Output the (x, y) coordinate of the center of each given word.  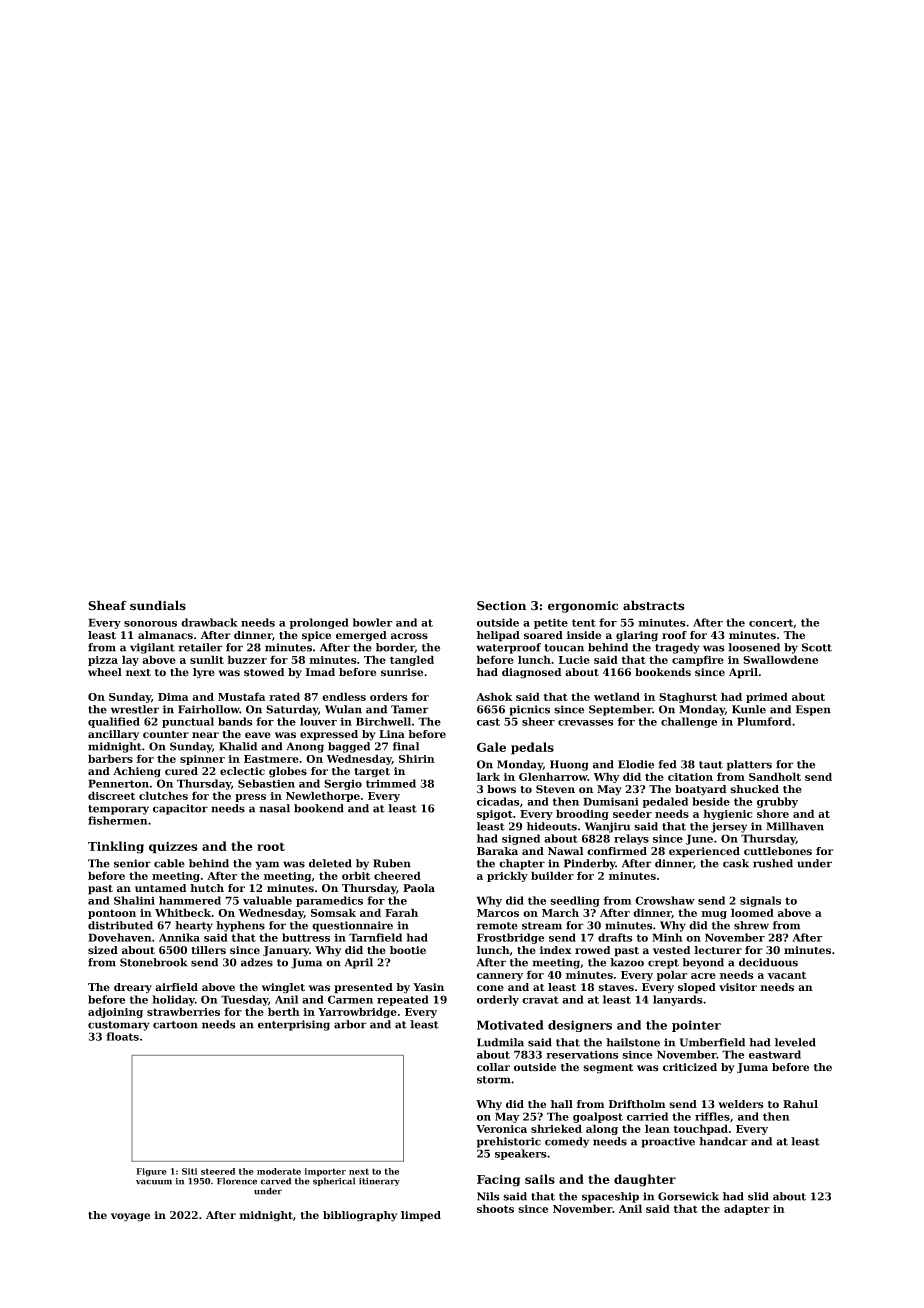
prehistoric (509, 1142)
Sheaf (107, 605)
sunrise (402, 672)
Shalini (134, 900)
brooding (582, 814)
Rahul (800, 1104)
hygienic (728, 814)
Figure (151, 1172)
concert (771, 623)
